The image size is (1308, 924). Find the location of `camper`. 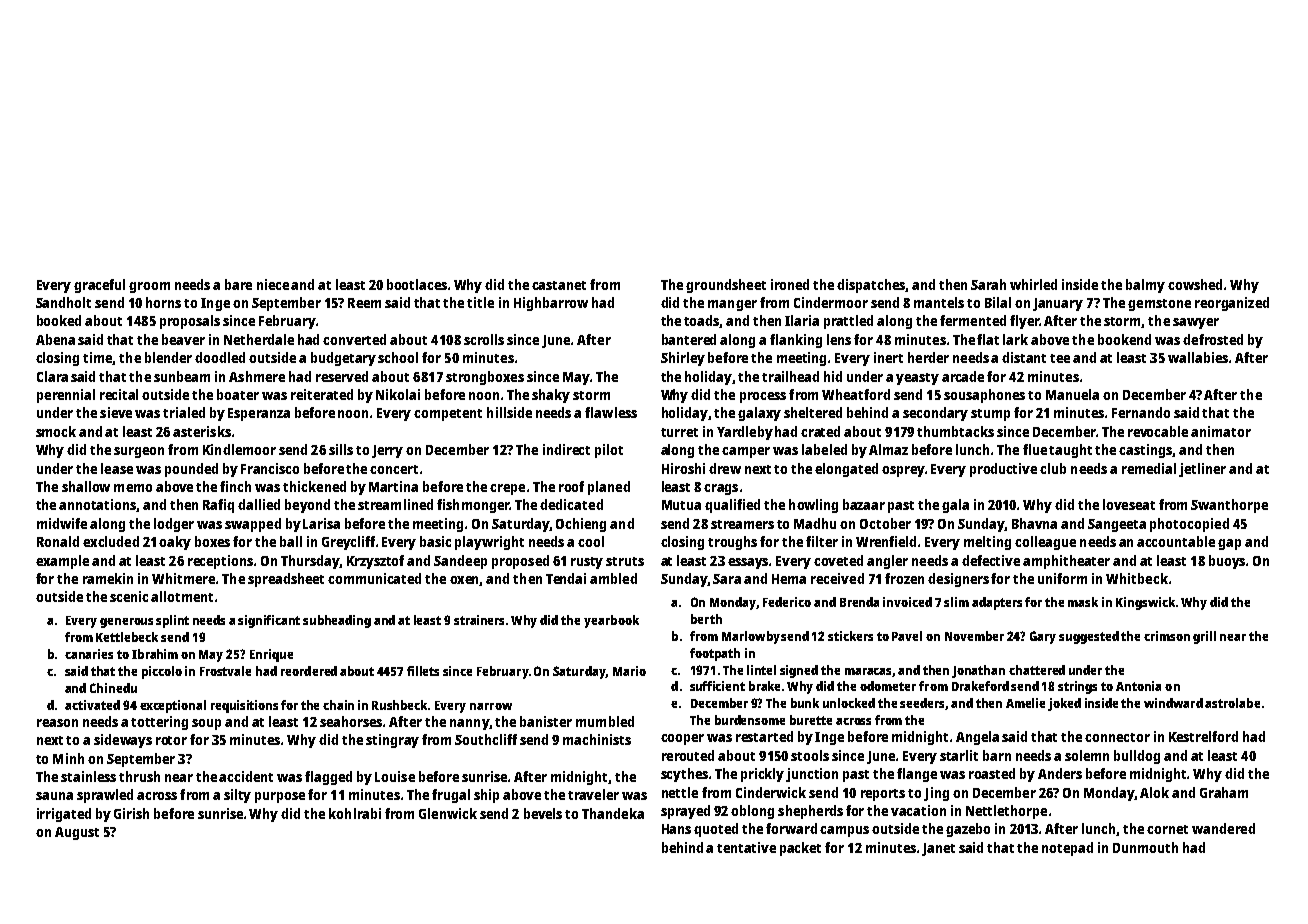

camper is located at coordinates (746, 452).
